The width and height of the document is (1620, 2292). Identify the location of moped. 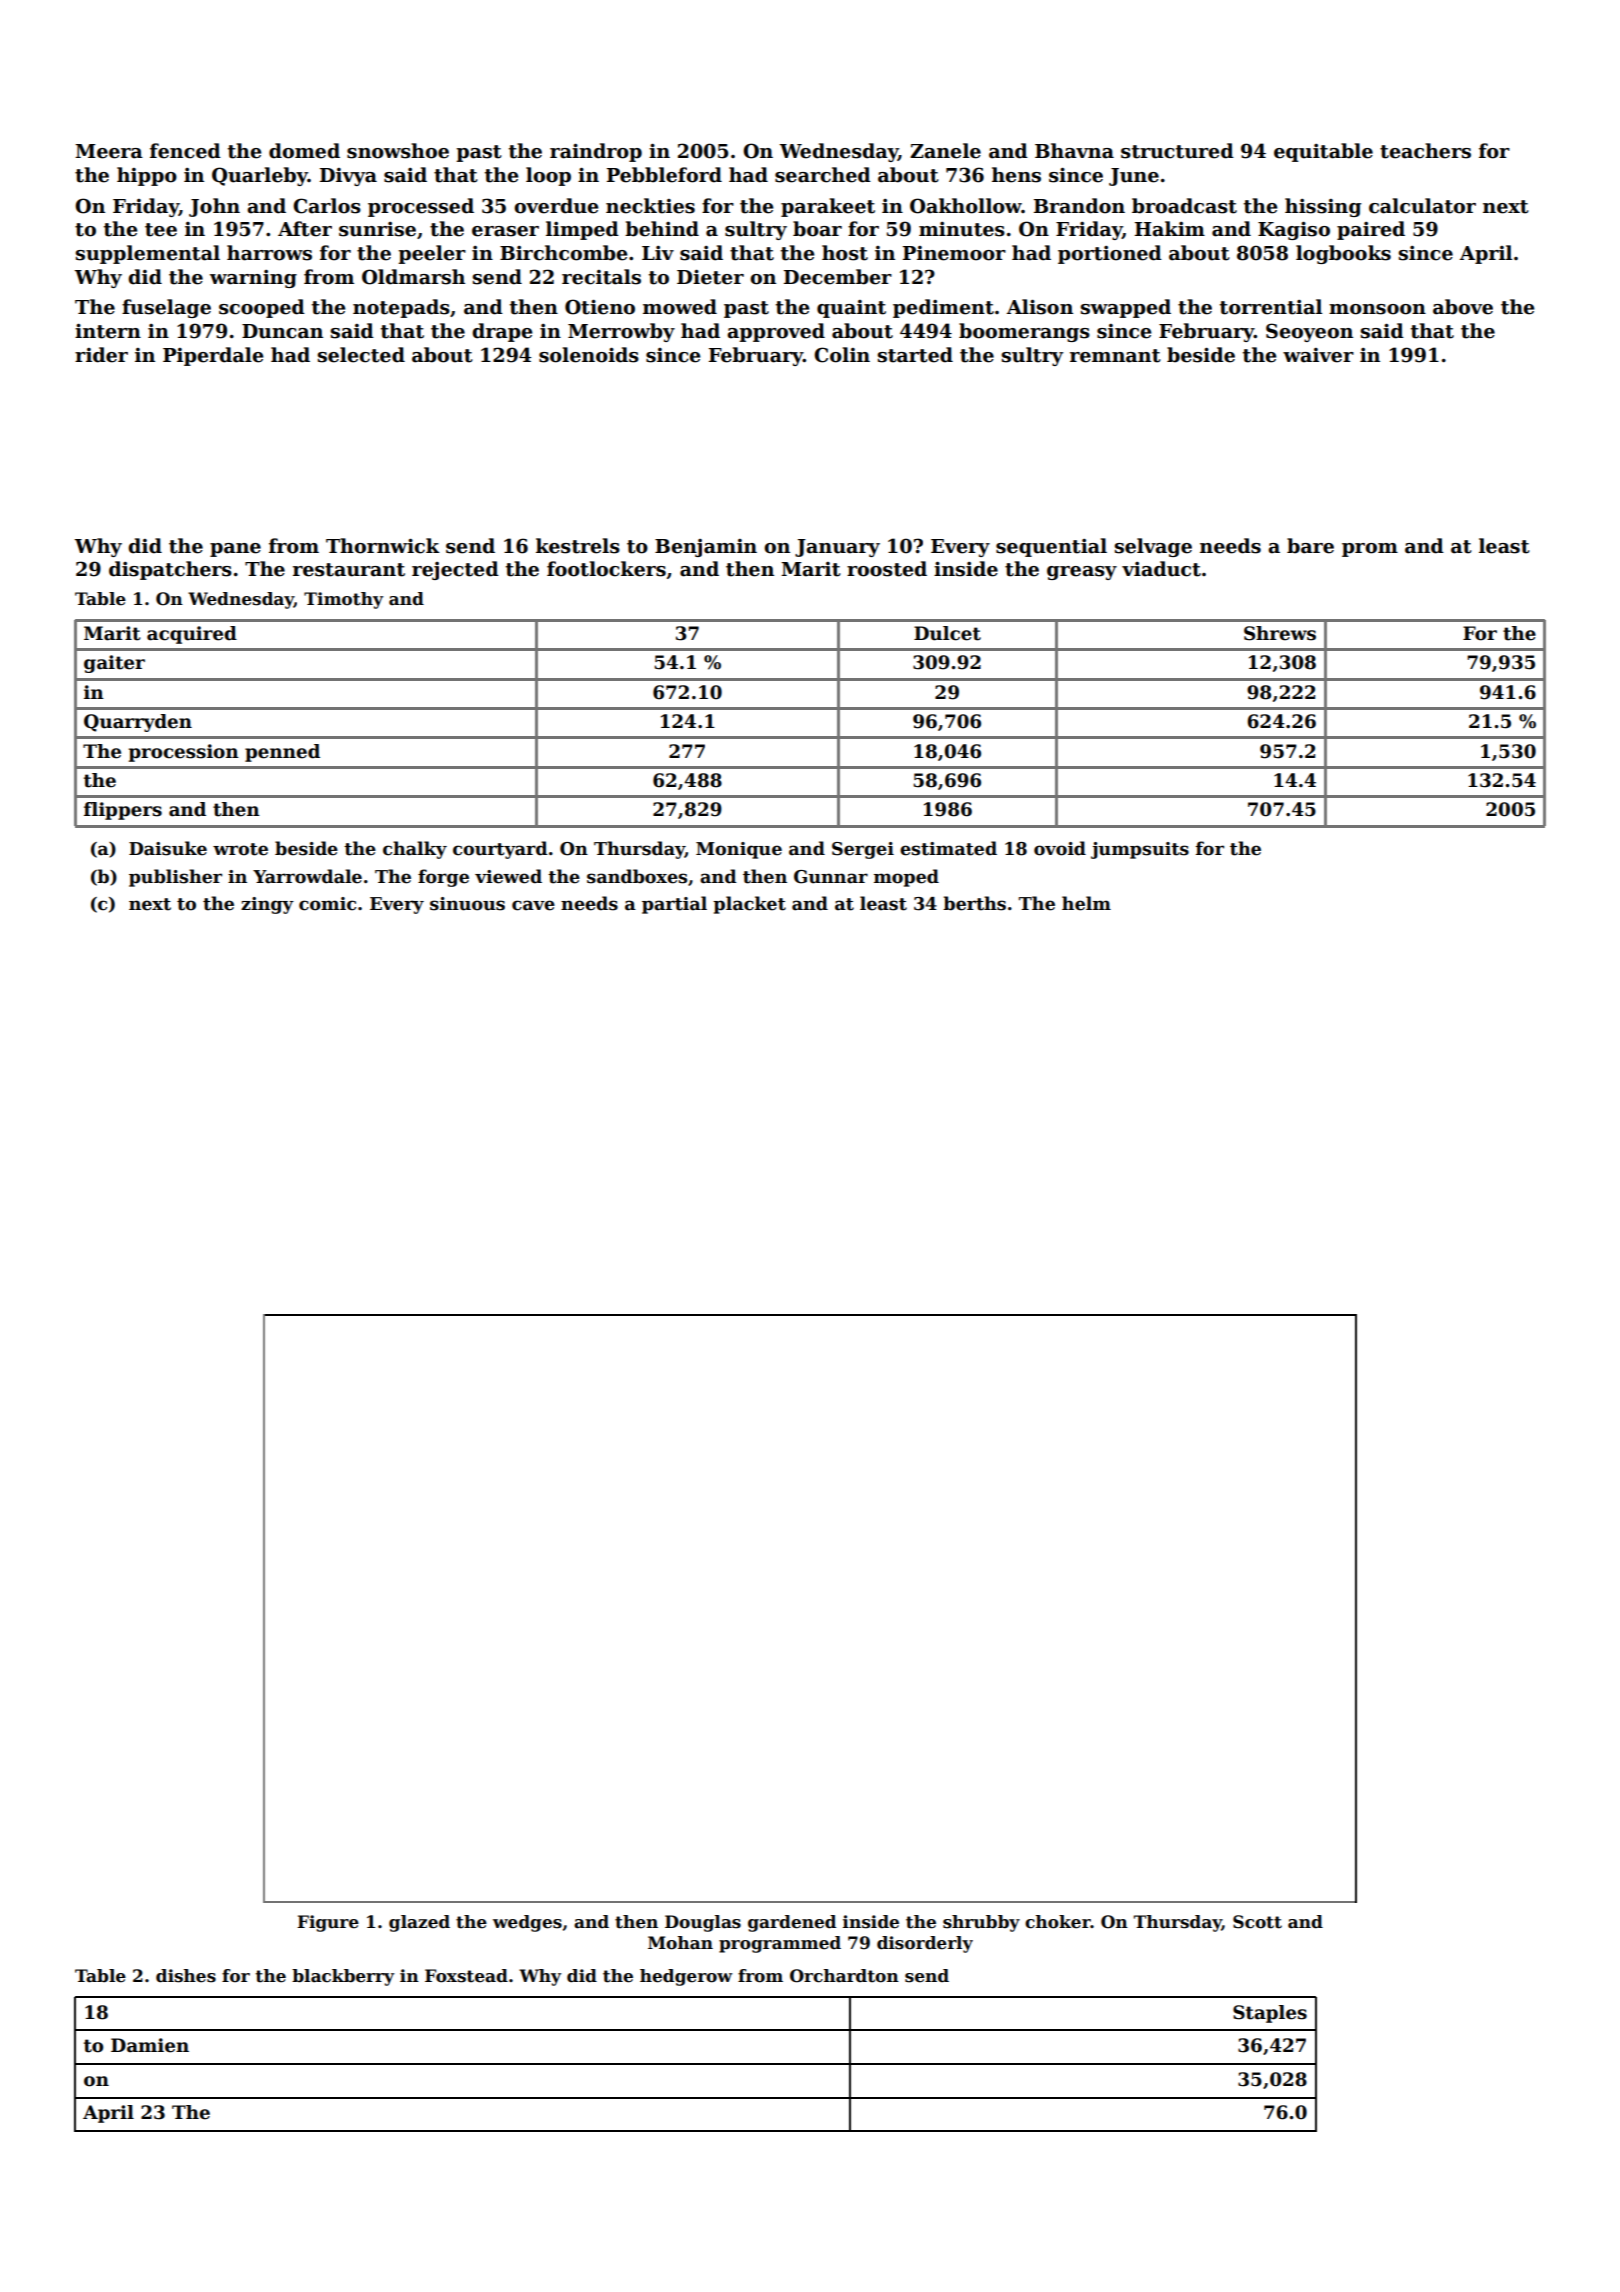
(906, 878).
